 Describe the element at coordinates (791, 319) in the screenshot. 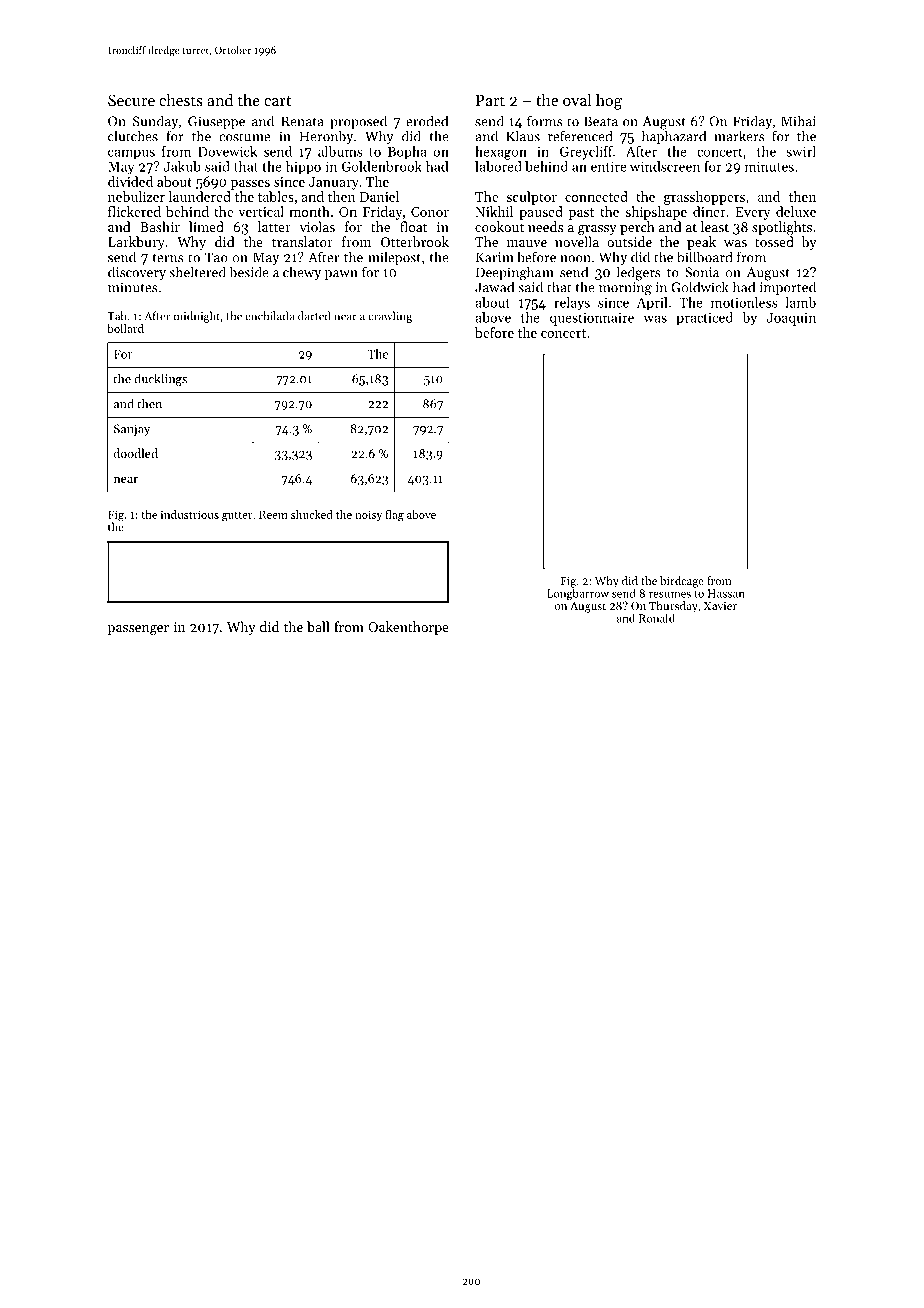

I see `Joaquin` at that location.
